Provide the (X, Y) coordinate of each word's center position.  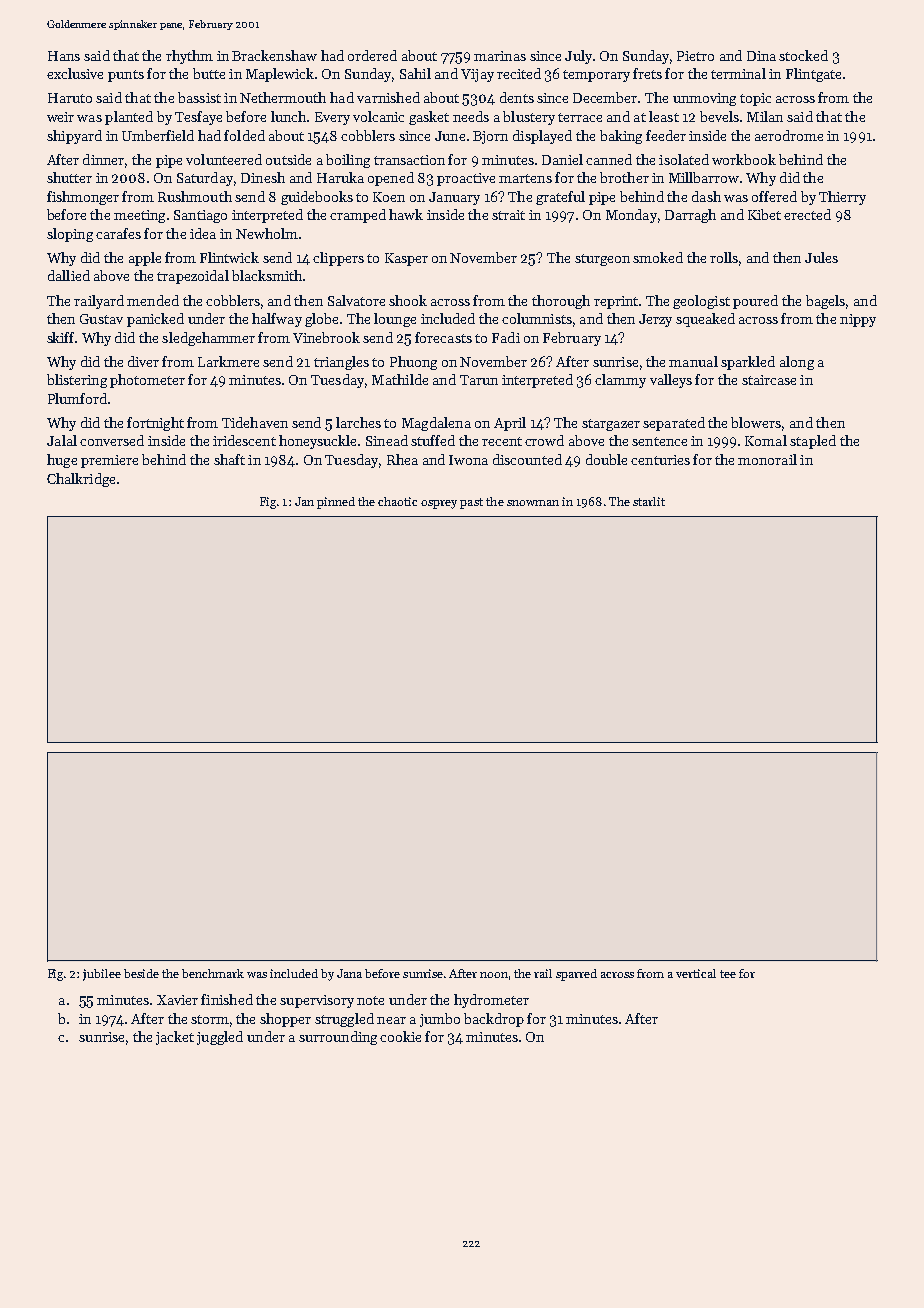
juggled (220, 1038)
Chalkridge (81, 480)
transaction (409, 160)
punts (126, 76)
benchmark (213, 973)
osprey (439, 504)
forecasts (443, 337)
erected (807, 214)
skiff (60, 337)
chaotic (397, 501)
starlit (649, 501)
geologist (701, 302)
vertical (696, 973)
